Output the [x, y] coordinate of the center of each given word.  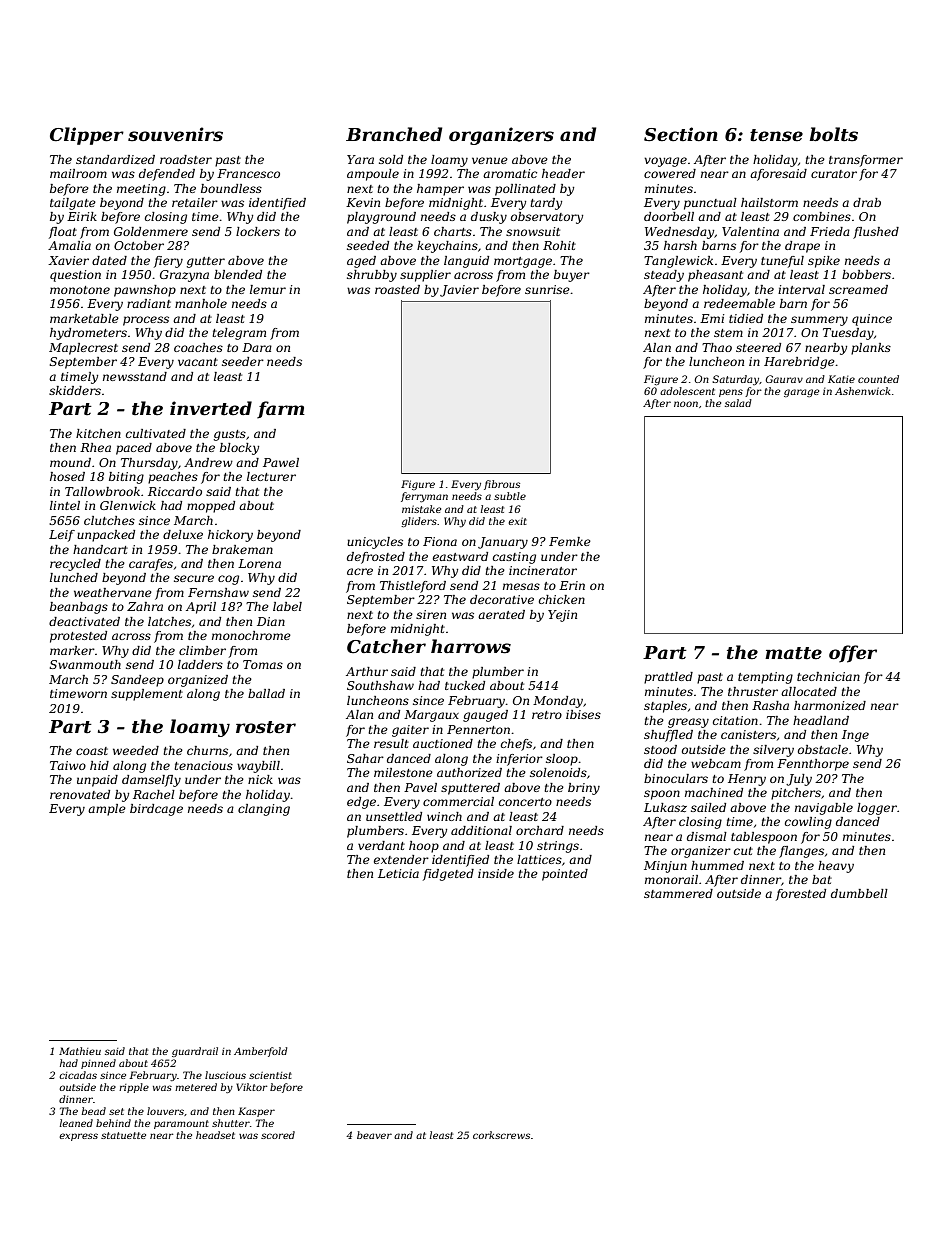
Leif [62, 536]
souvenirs [175, 134]
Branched [394, 134]
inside [496, 873]
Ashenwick [863, 391]
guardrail [195, 1052]
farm [281, 410]
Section [681, 134]
